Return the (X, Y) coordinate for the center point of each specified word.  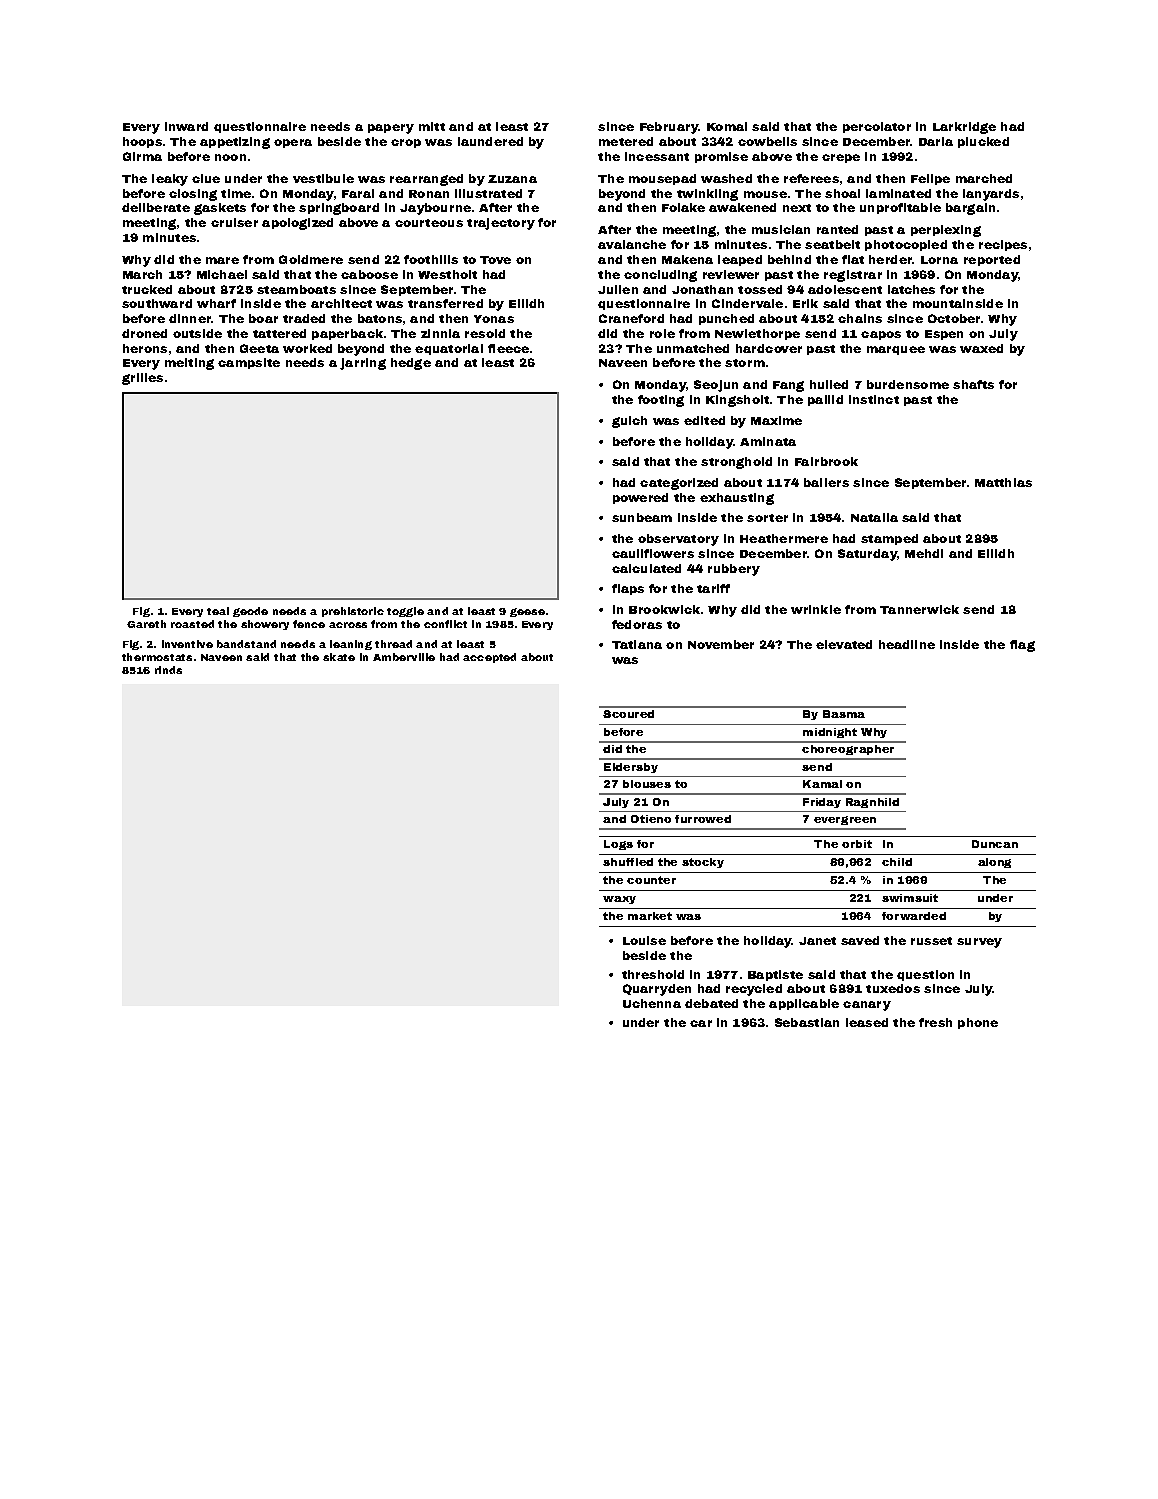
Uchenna (652, 1003)
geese (527, 612)
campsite (249, 363)
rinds (168, 670)
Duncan (995, 844)
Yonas (494, 319)
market (650, 916)
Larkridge (964, 128)
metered (626, 141)
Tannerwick (919, 609)
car (701, 1023)
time (236, 193)
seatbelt (832, 244)
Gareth (146, 624)
